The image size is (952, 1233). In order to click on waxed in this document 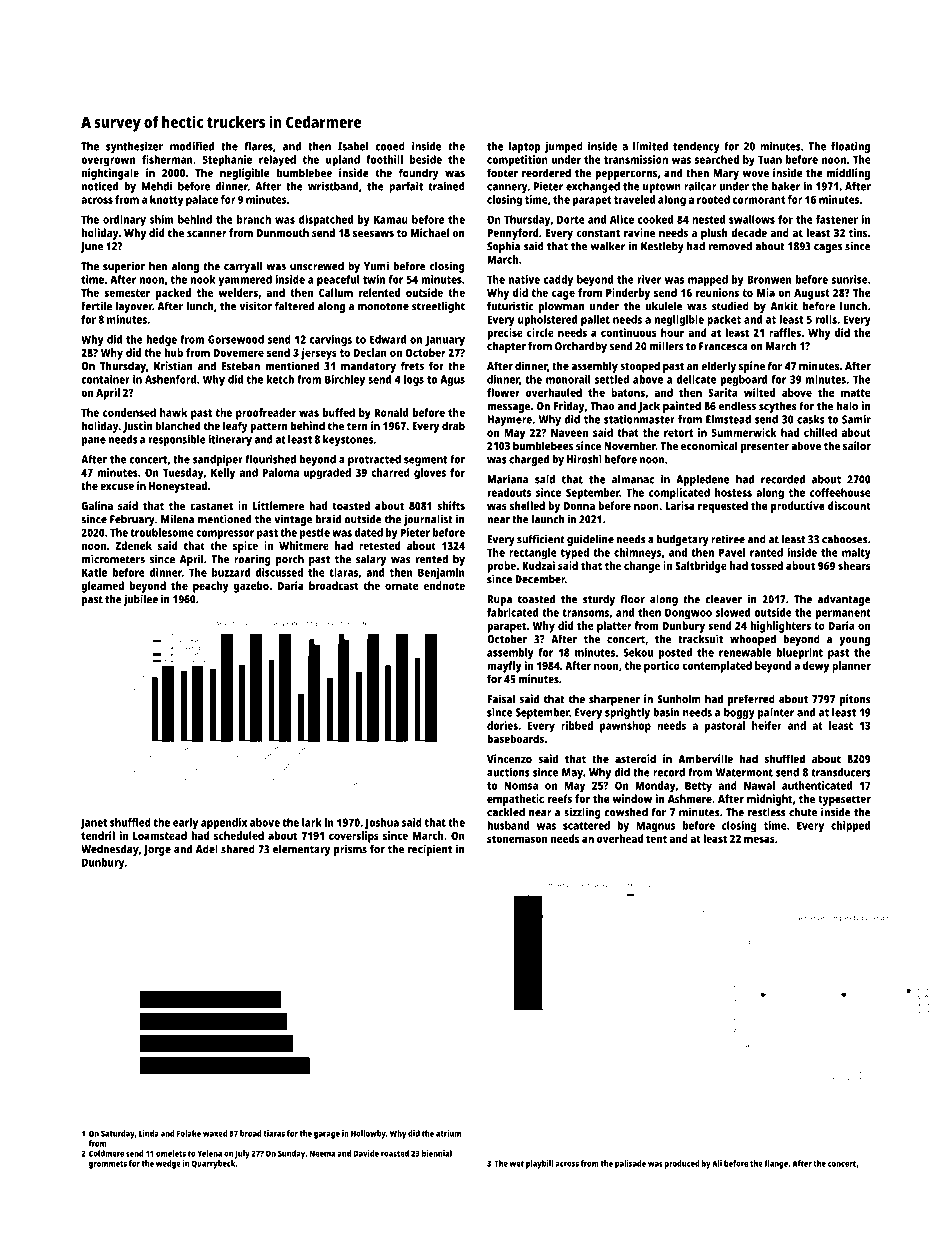, I will do `click(215, 1133)`.
